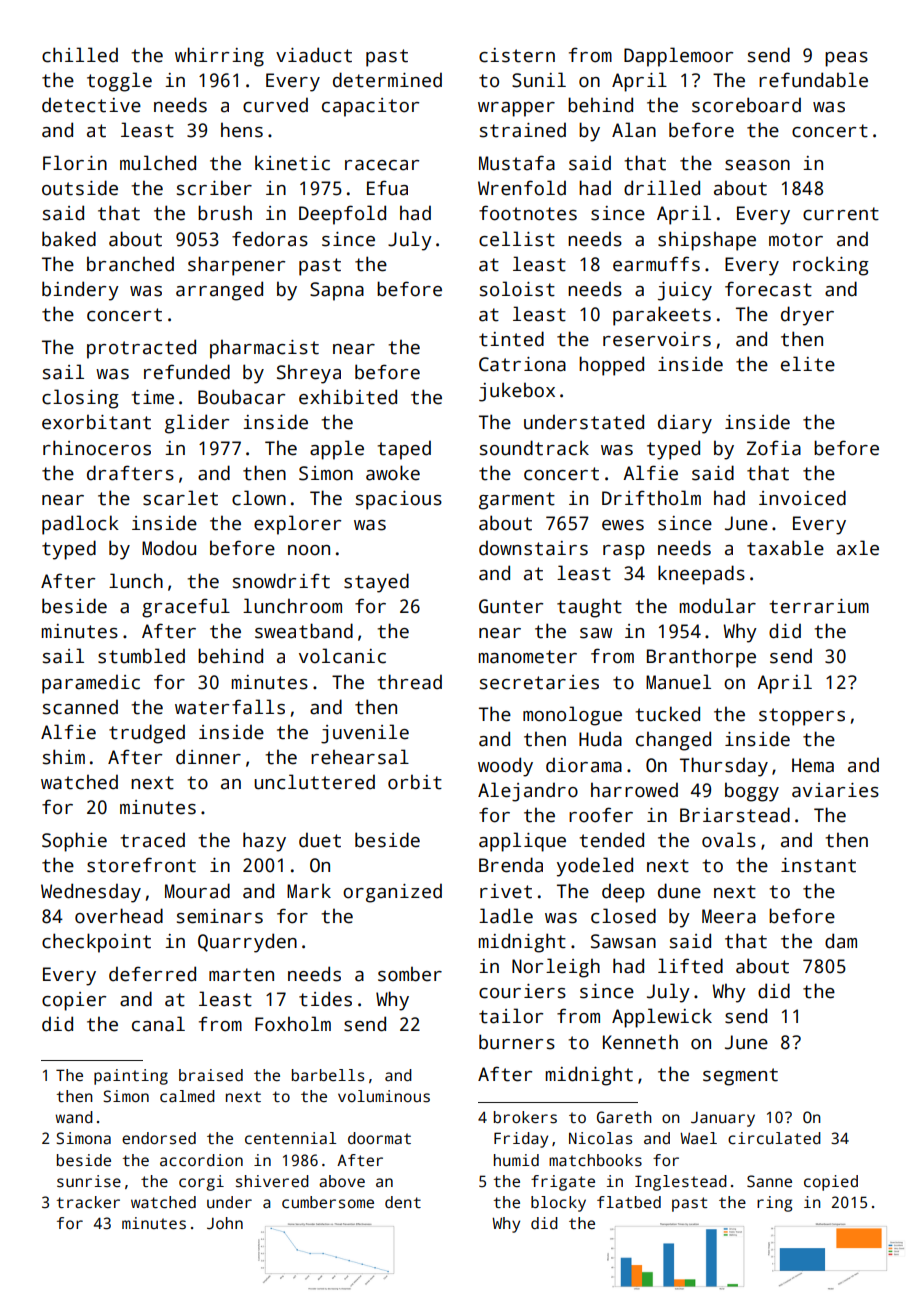  I want to click on thread, so click(409, 682).
